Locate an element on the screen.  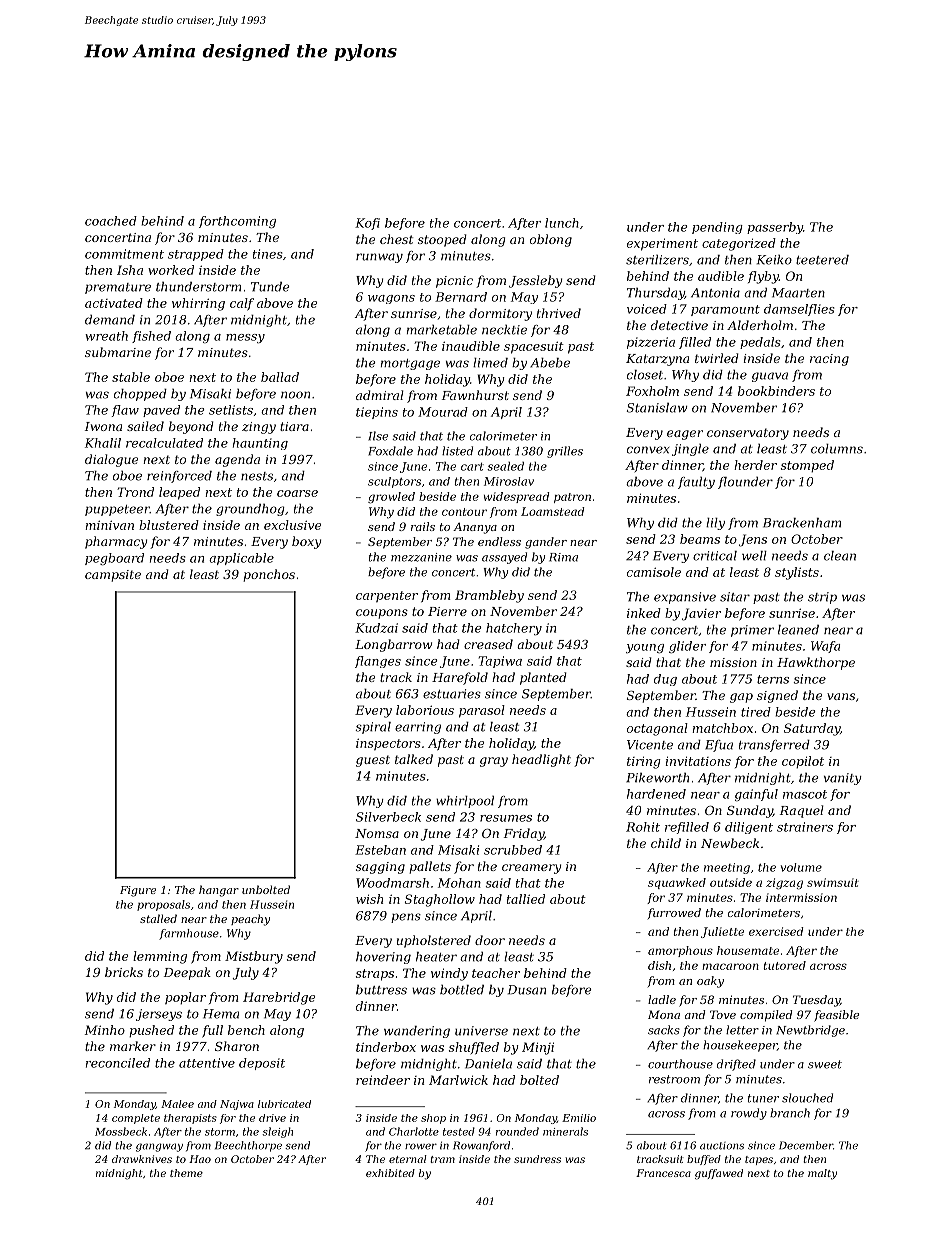
cart is located at coordinates (472, 467).
